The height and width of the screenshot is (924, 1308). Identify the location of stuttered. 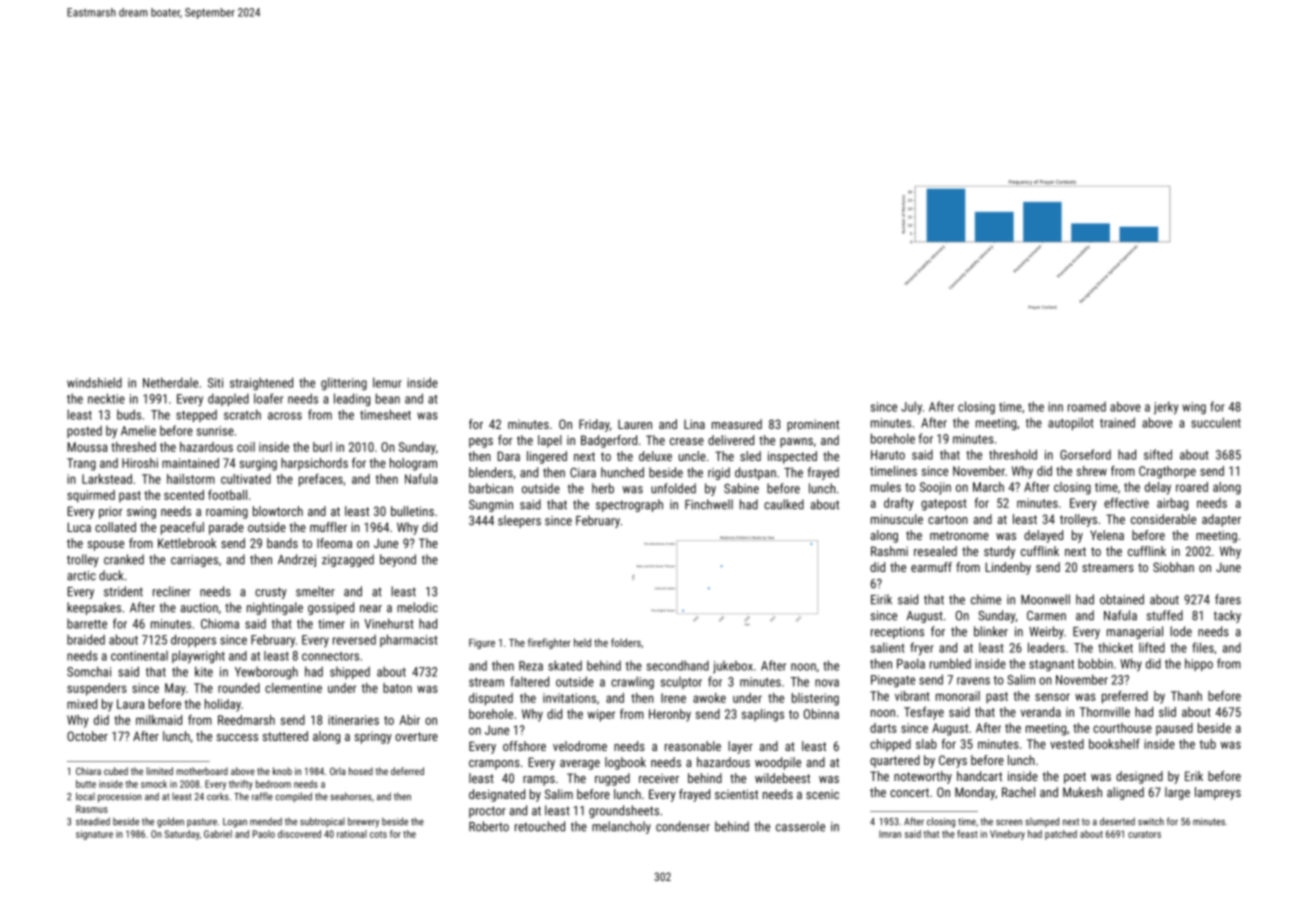
(285, 736).
